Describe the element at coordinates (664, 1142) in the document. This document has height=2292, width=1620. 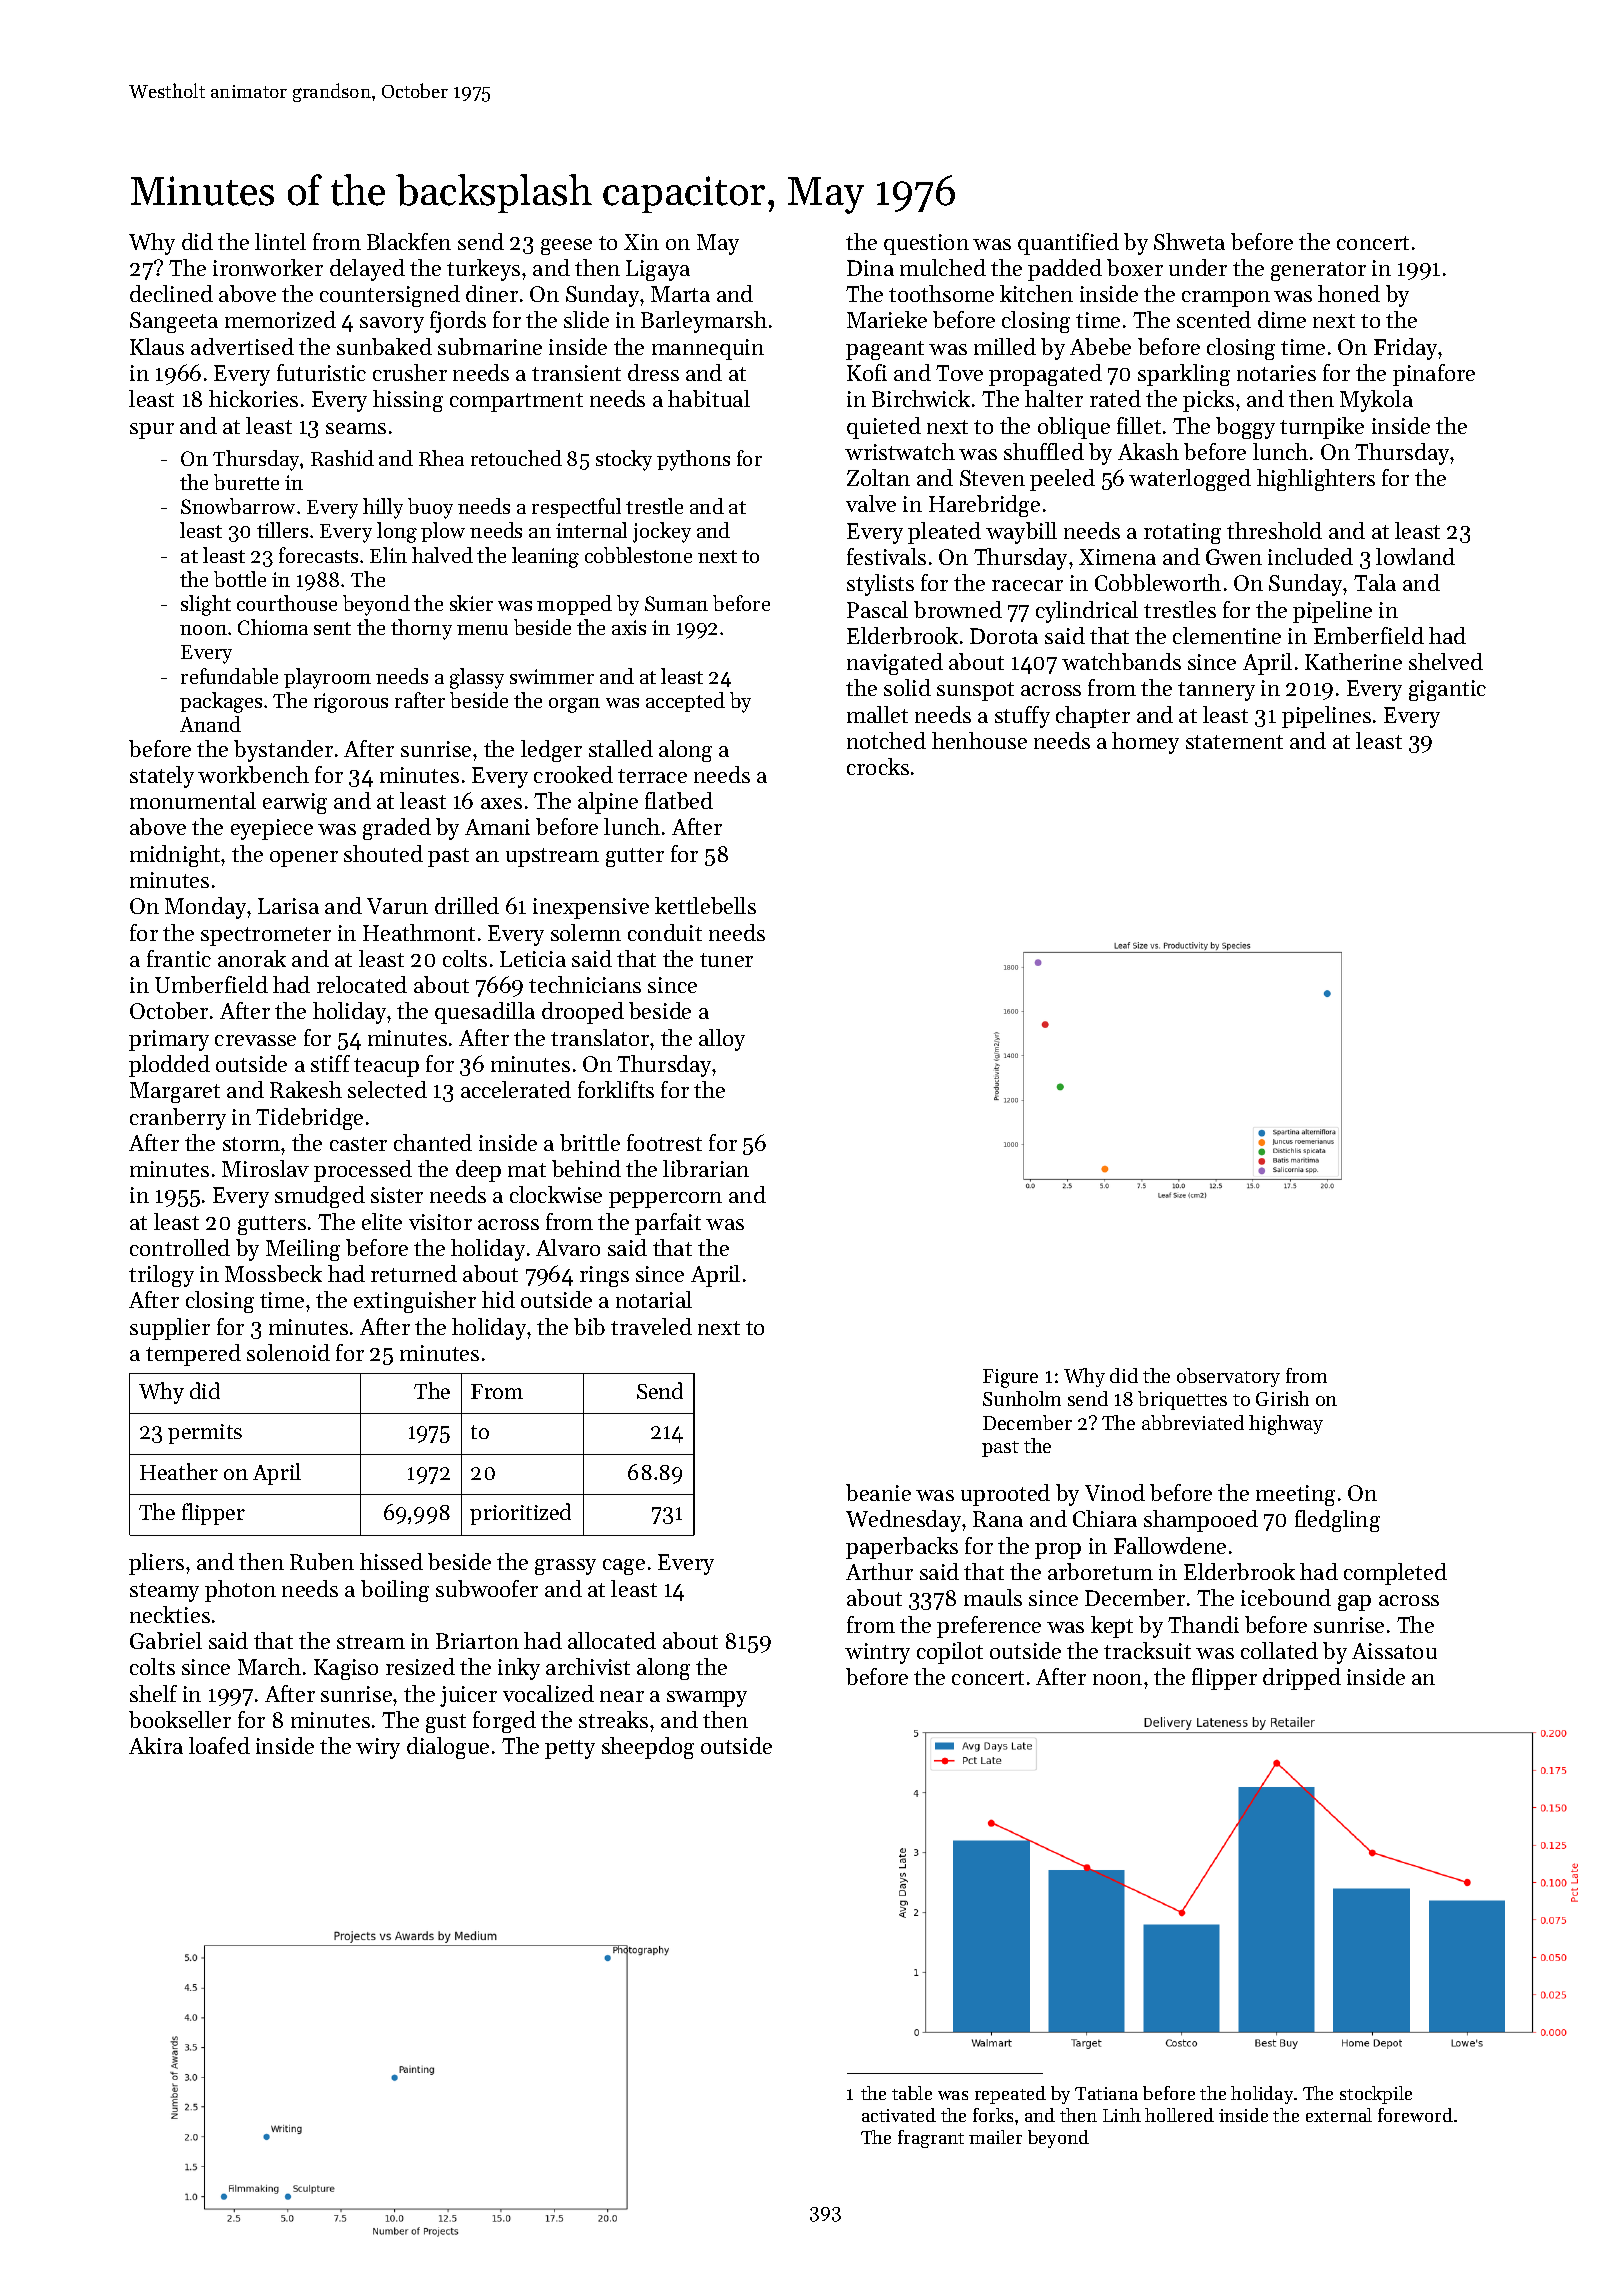
I see `footrest` at that location.
